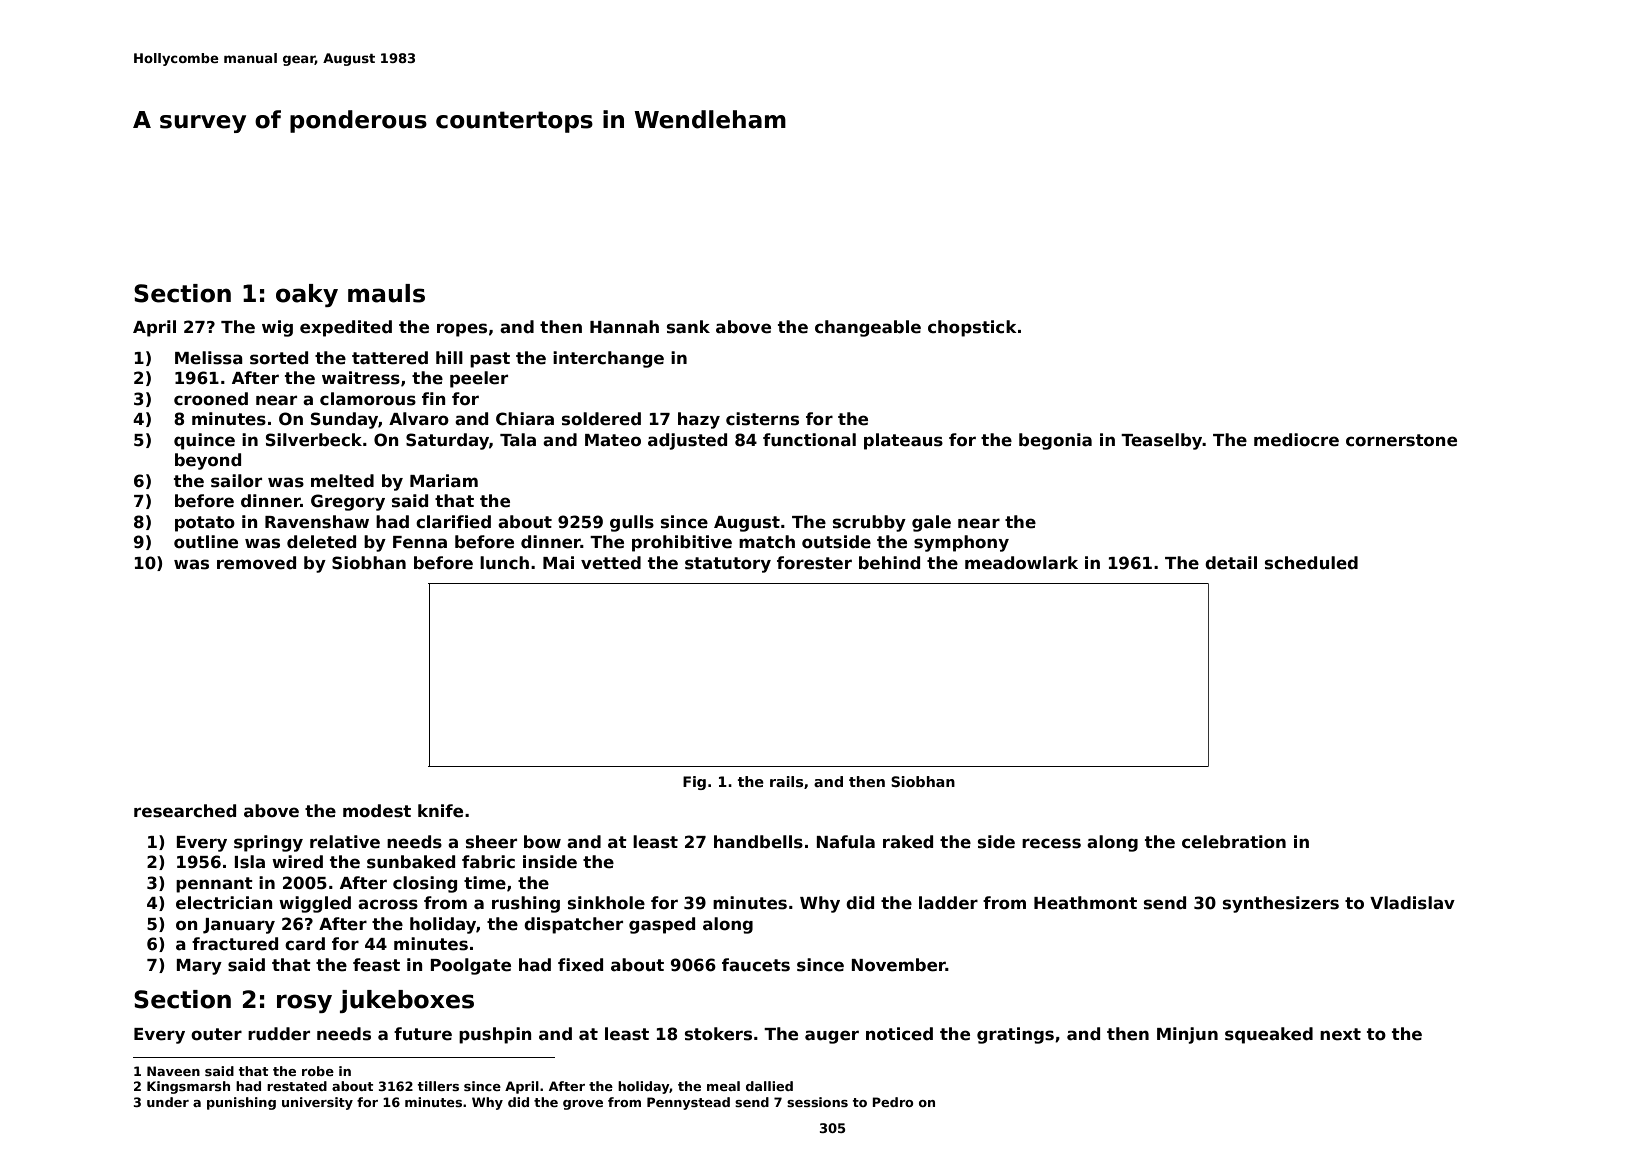  I want to click on researched, so click(185, 811).
